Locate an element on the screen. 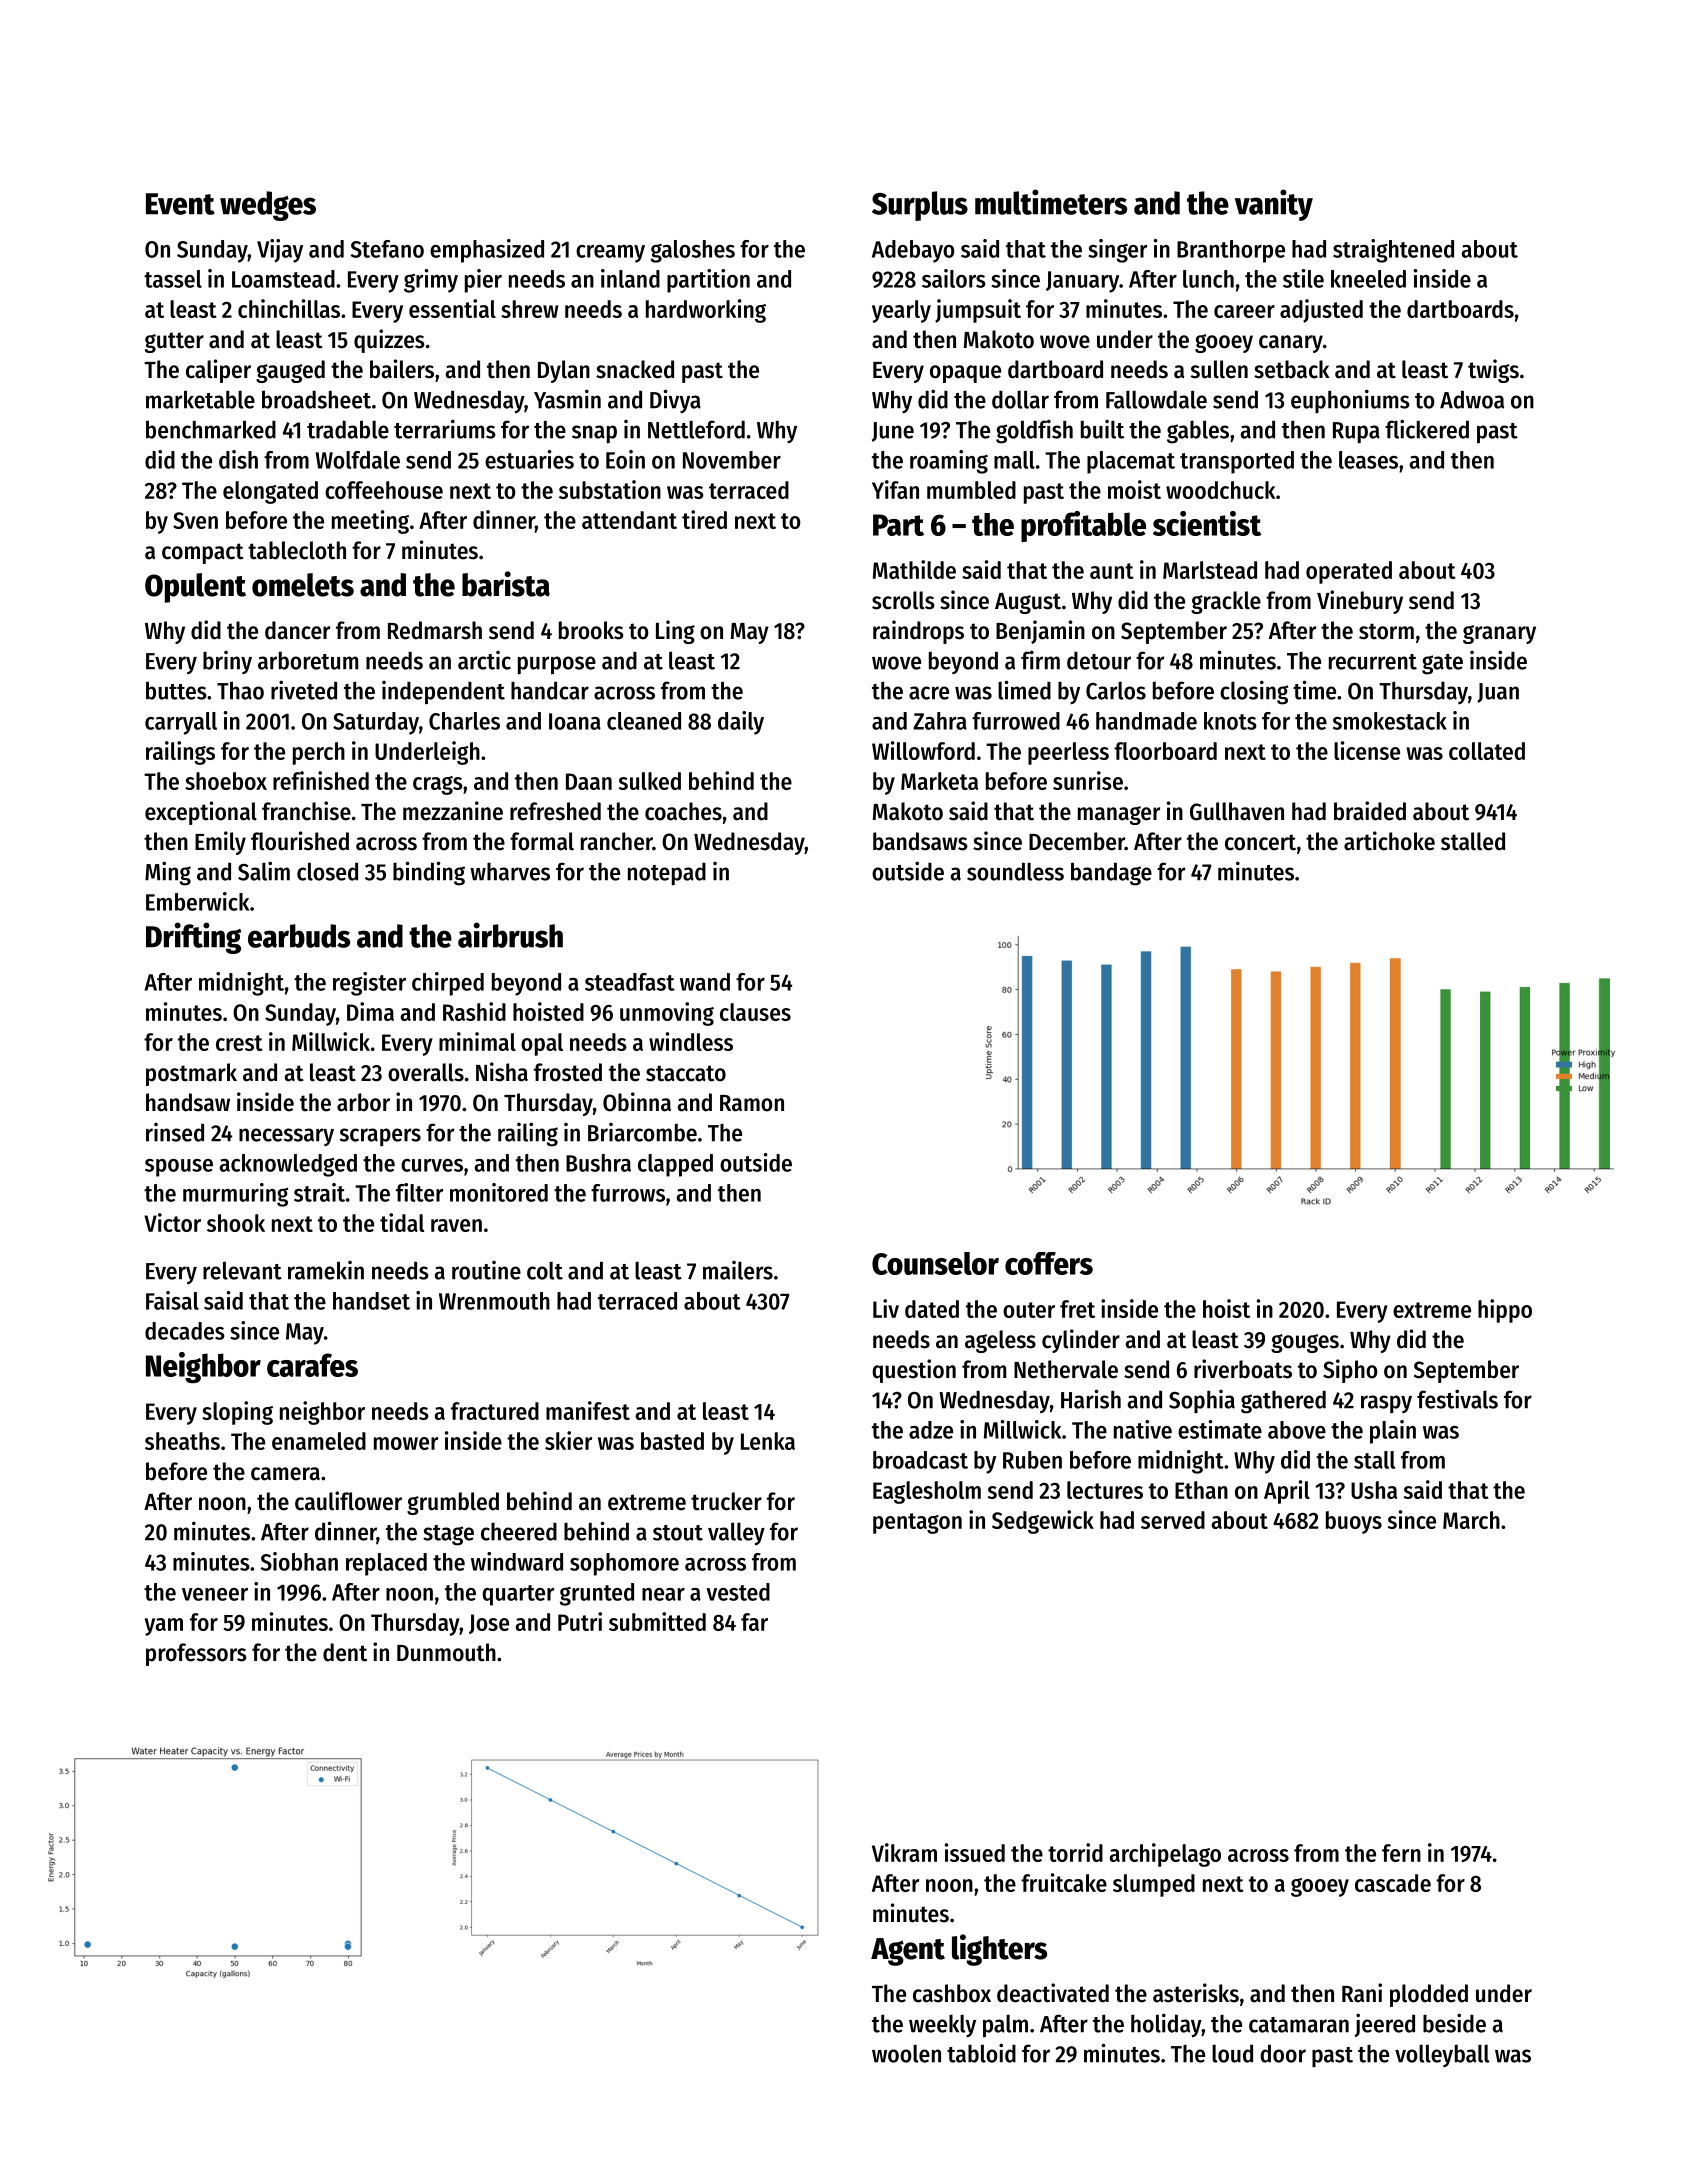 The width and height of the screenshot is (1683, 2178). chinchillas is located at coordinates (289, 308).
